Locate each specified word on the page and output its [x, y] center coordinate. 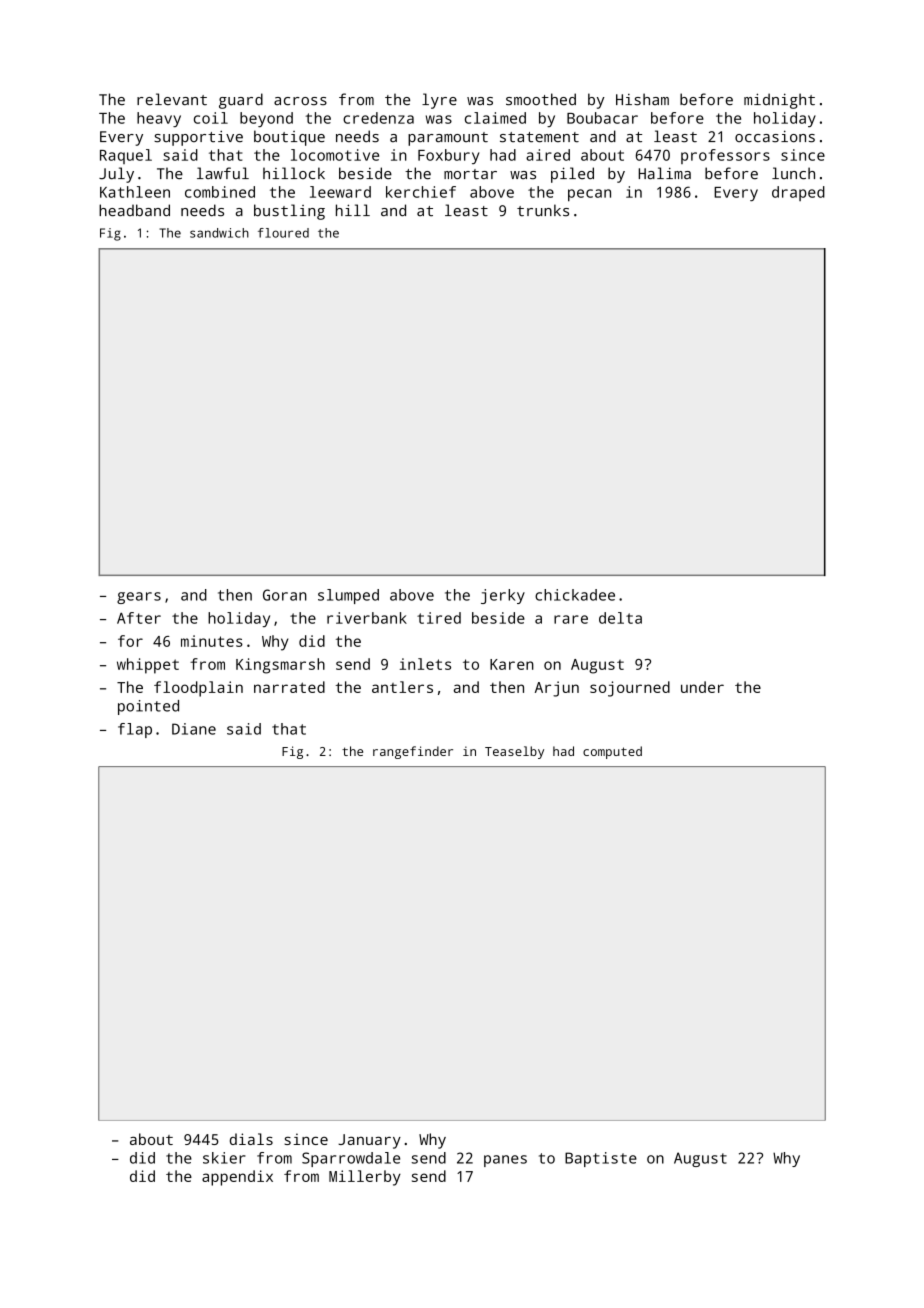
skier [224, 1158]
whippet [148, 666]
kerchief [421, 192]
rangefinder [413, 752]
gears [139, 598]
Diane [194, 729]
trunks [543, 210]
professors [725, 156]
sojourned [630, 689]
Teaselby [514, 752]
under [702, 687]
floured [283, 233]
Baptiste [601, 1159]
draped [798, 193]
